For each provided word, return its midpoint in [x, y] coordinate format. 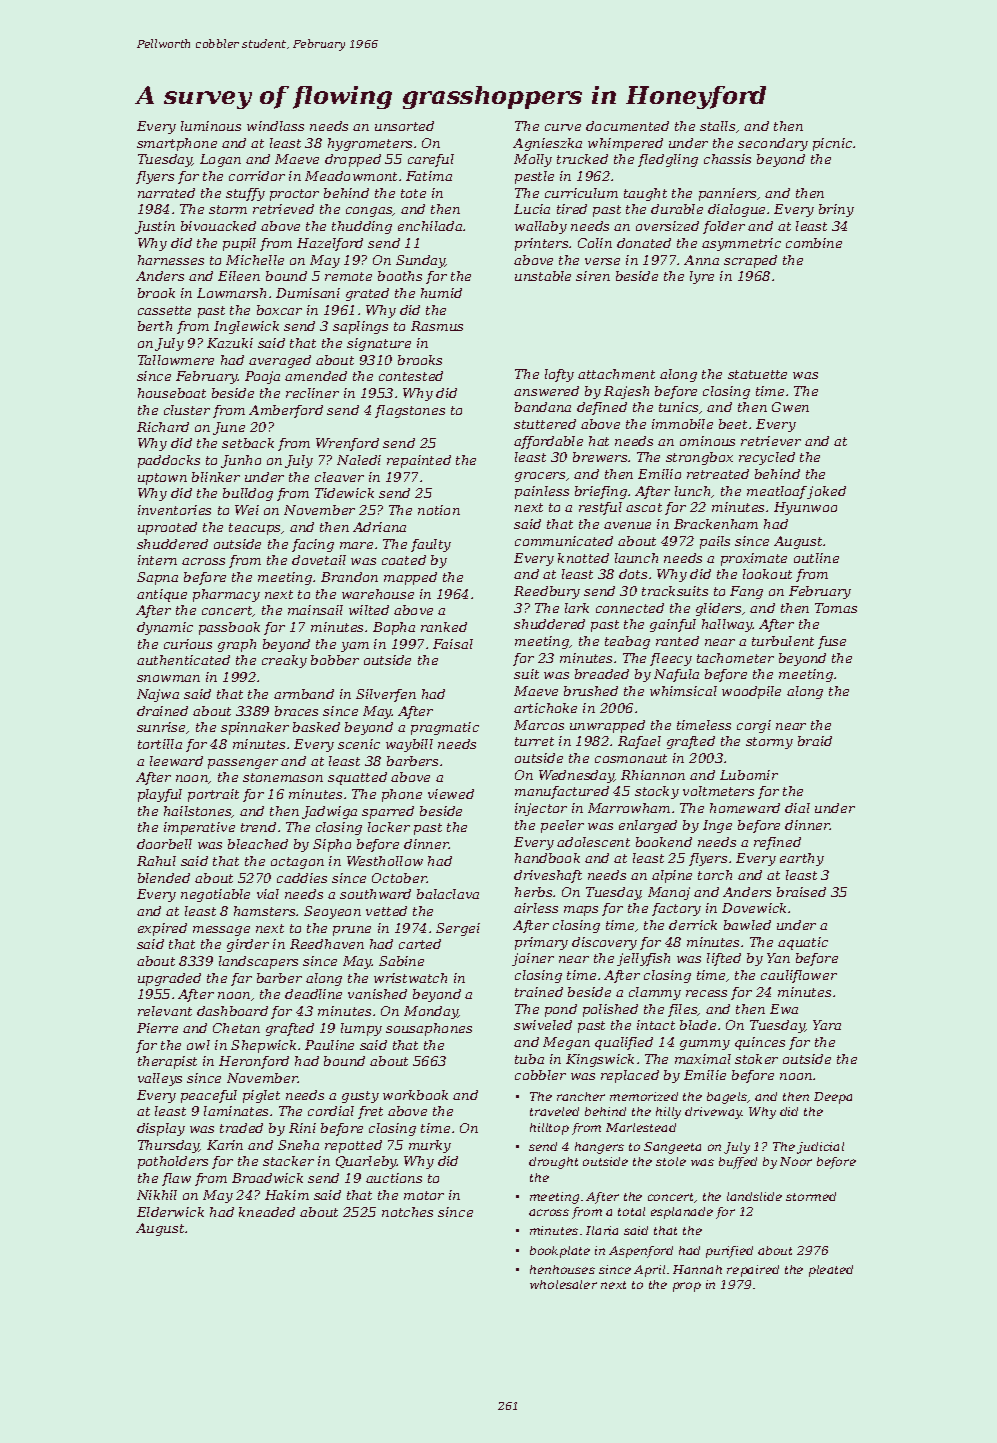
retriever [771, 441]
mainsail [315, 610]
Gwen [790, 407]
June [229, 428]
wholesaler [563, 1284]
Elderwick [170, 1212]
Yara [827, 1025]
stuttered [545, 424]
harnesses [171, 260]
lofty [559, 375]
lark [577, 608]
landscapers [258, 962]
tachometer [735, 658]
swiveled [543, 1025]
